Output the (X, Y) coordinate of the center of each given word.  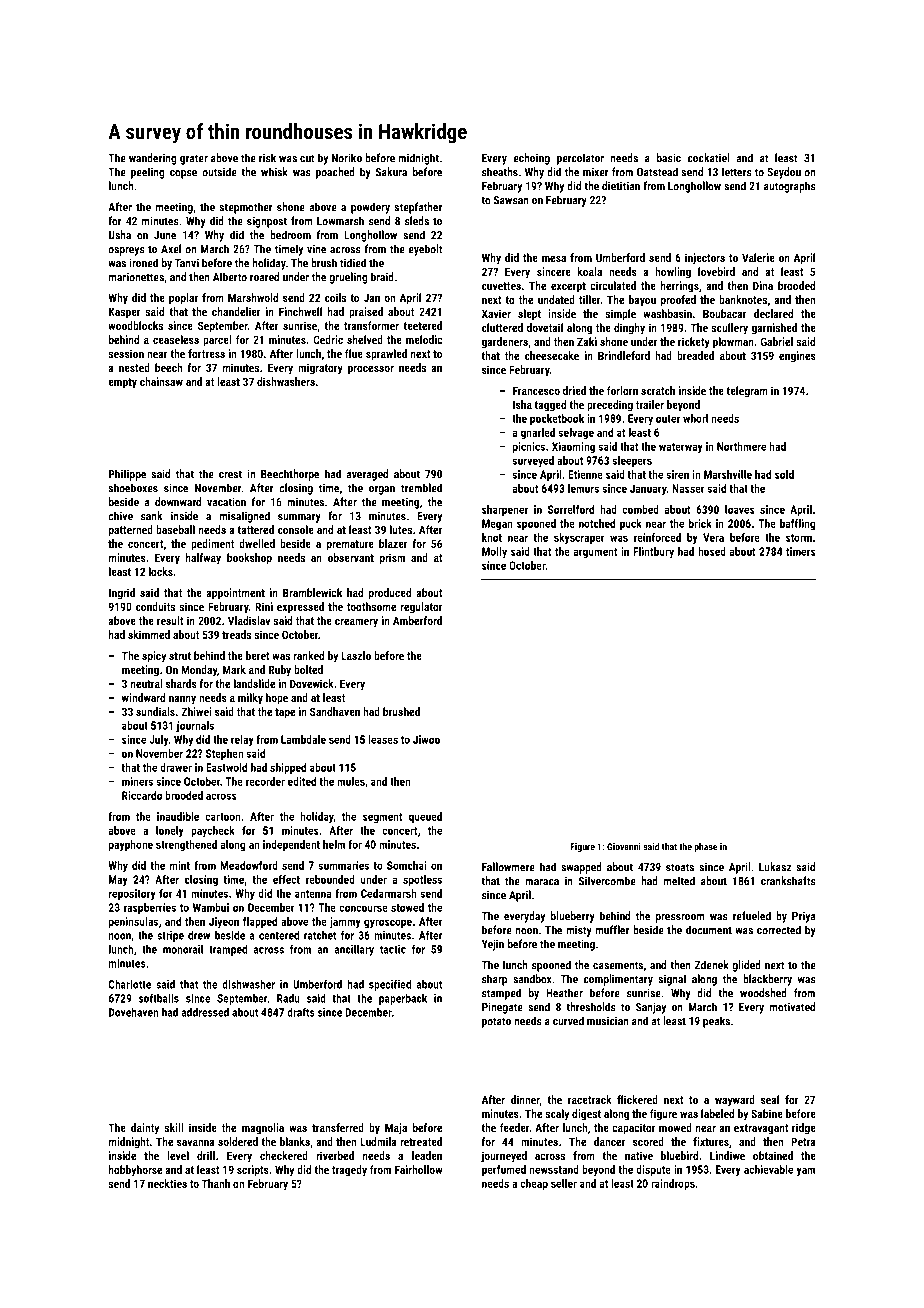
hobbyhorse (135, 1171)
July (159, 740)
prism (392, 559)
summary (299, 518)
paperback (403, 999)
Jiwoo (426, 739)
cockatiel (709, 158)
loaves (740, 509)
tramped (228, 950)
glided (746, 966)
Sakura (391, 172)
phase (705, 847)
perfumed (504, 1170)
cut (307, 158)
